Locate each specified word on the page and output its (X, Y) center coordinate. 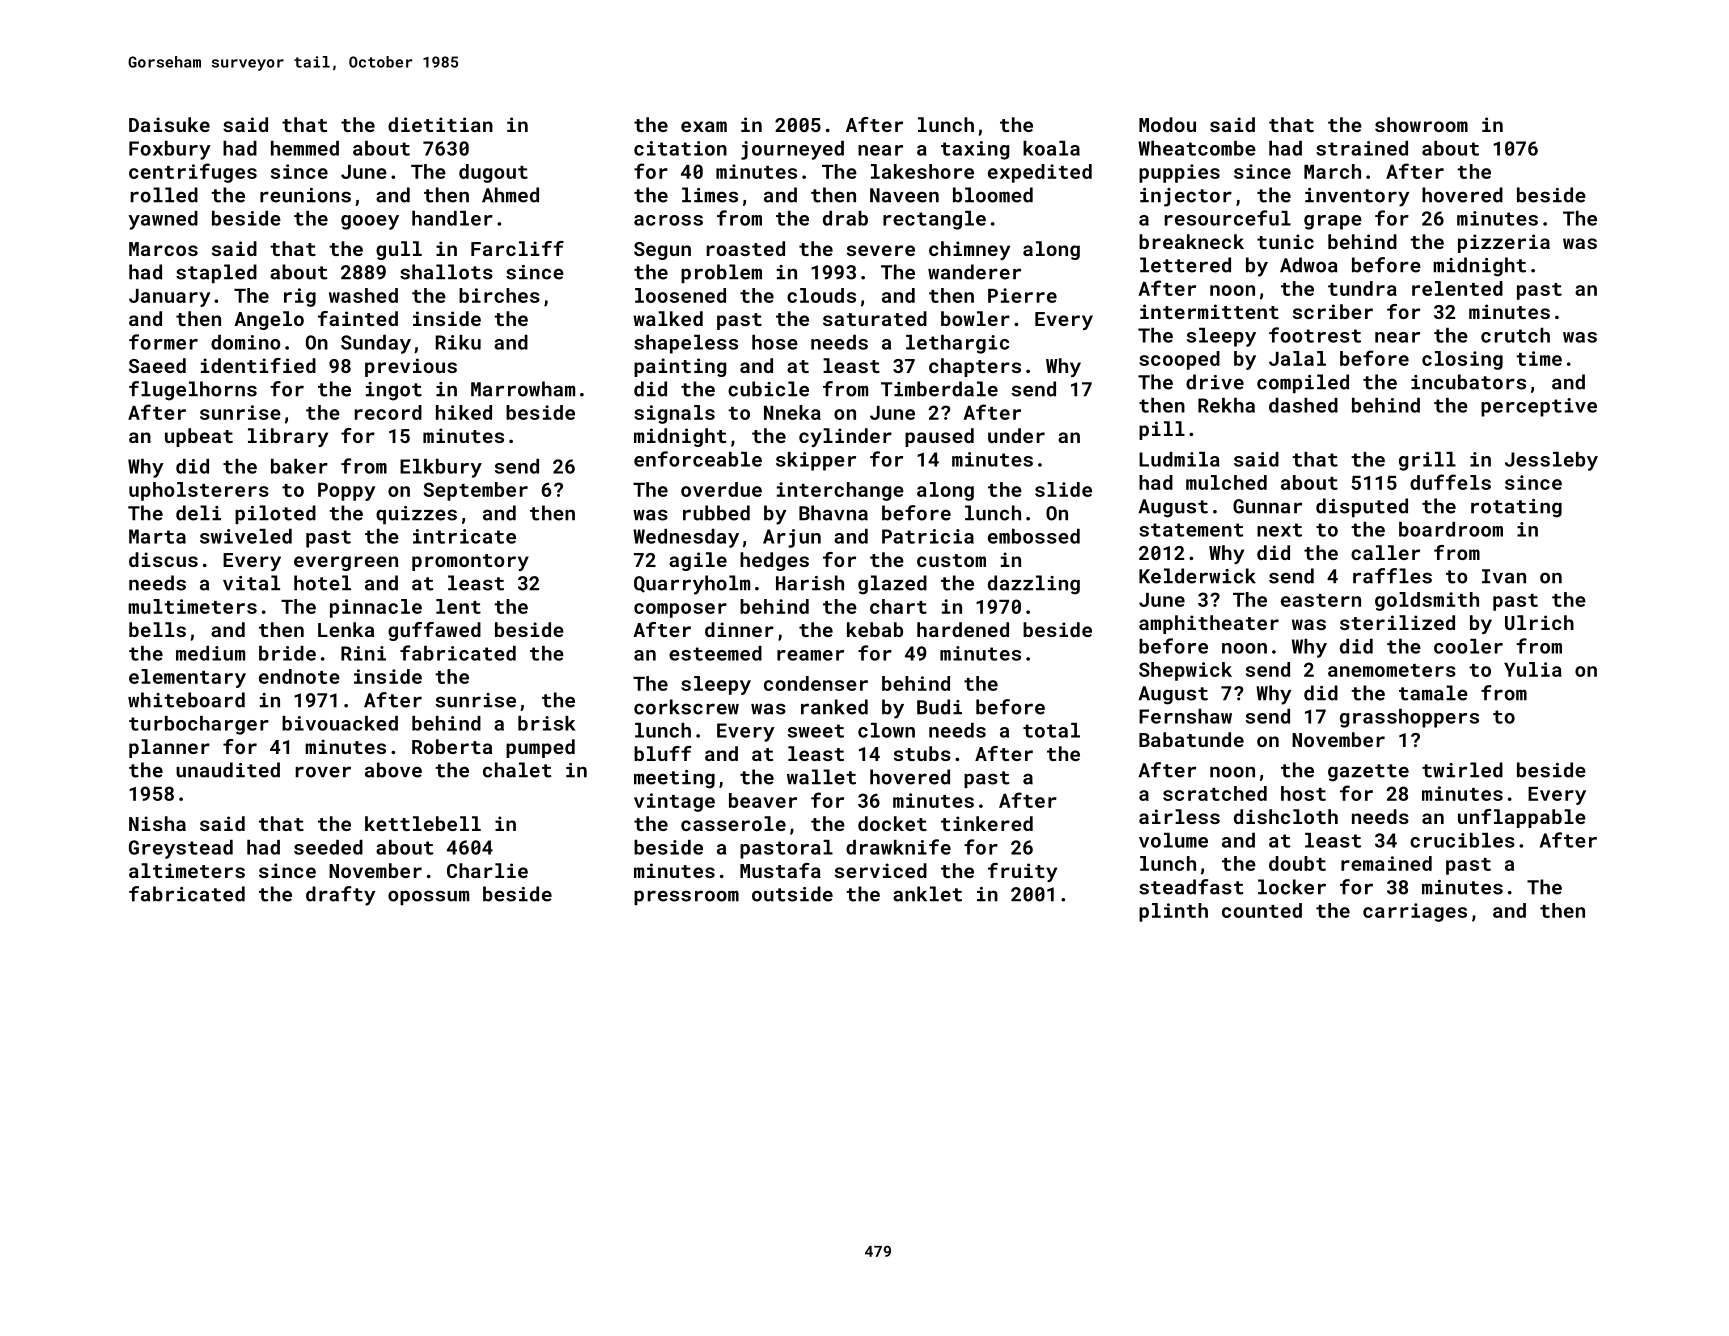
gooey (370, 222)
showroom (1421, 124)
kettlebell (423, 823)
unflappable (1522, 818)
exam (704, 126)
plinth (1173, 912)
